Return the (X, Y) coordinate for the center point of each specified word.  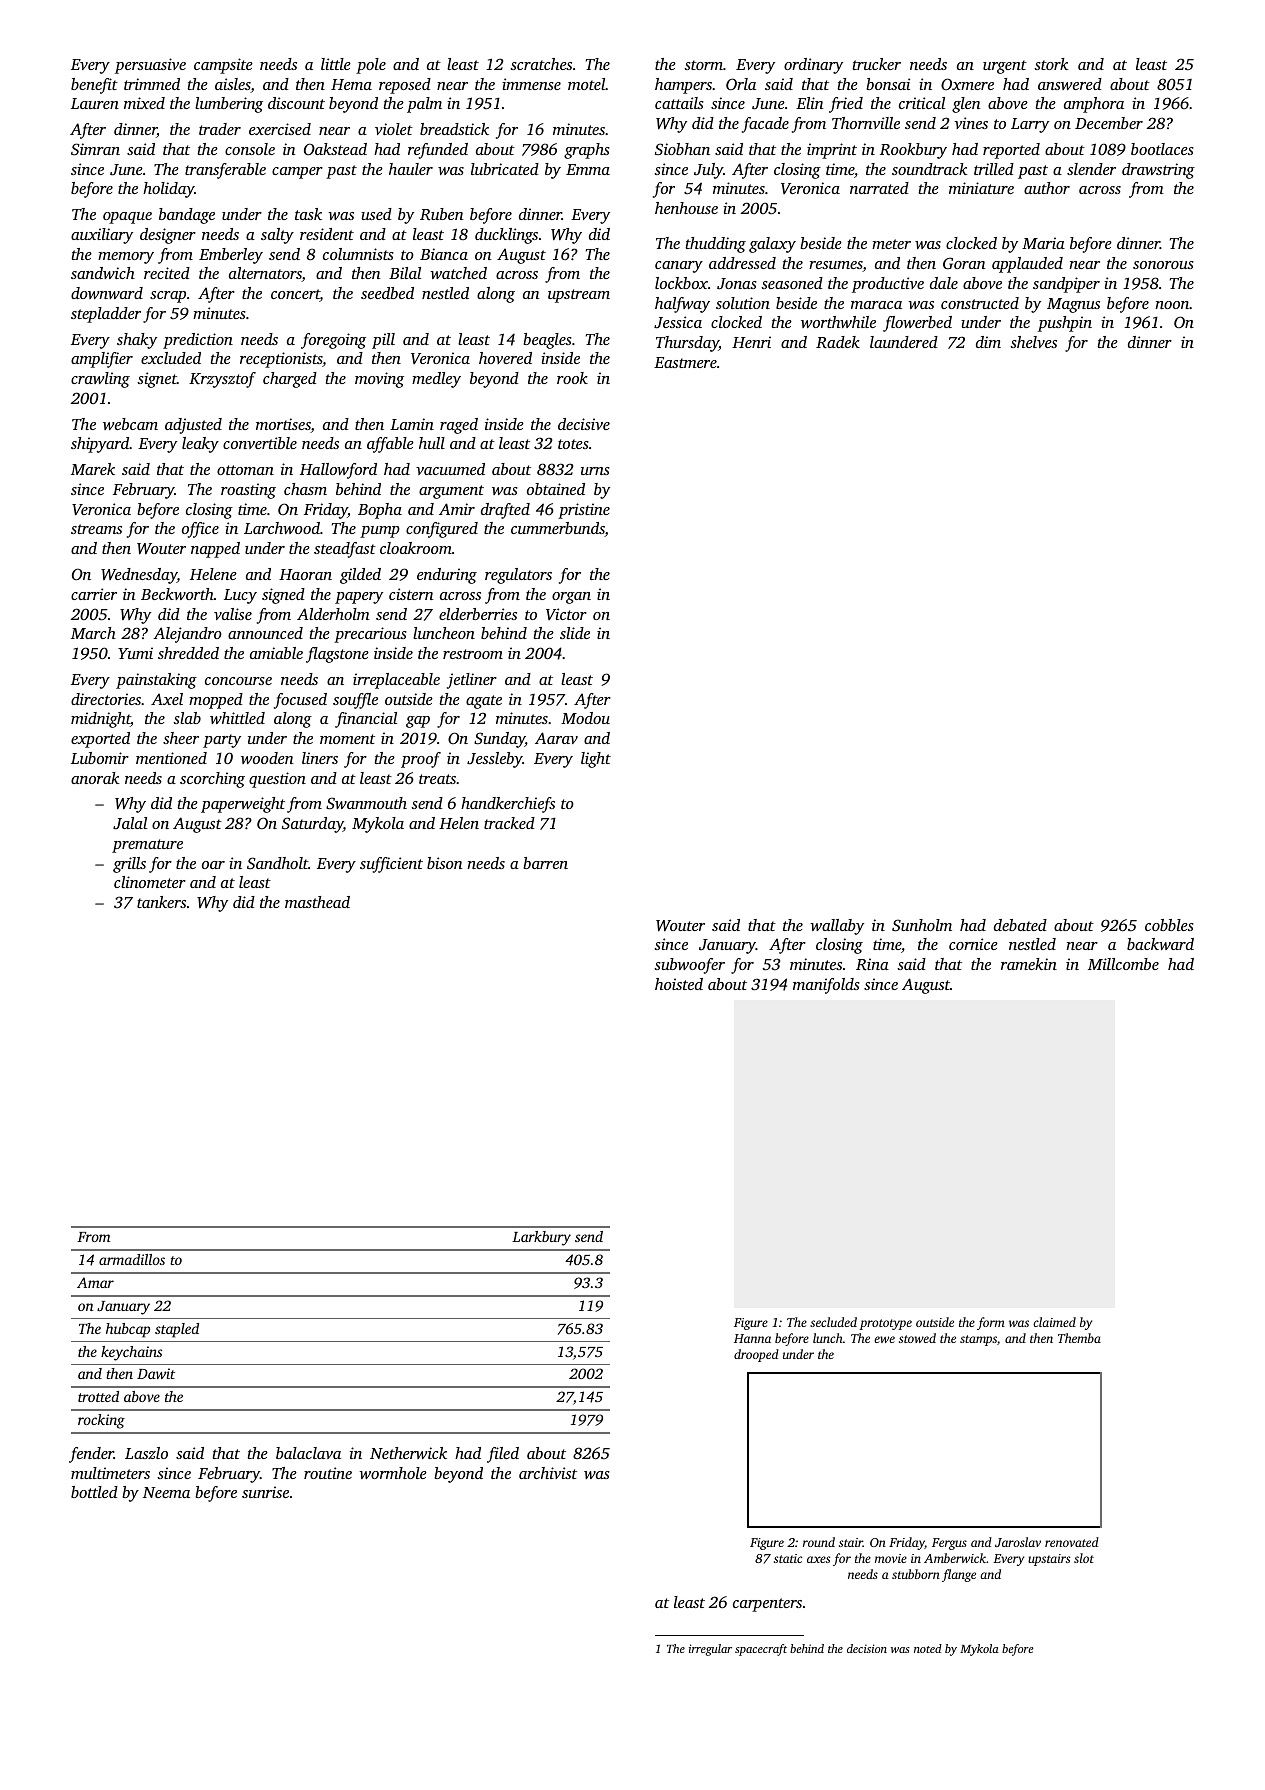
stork (1051, 64)
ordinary (813, 66)
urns (595, 471)
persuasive (150, 66)
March (93, 633)
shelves (1033, 342)
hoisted (679, 984)
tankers (161, 902)
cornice (973, 944)
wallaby (837, 927)
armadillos (132, 1259)
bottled (94, 1492)
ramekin (1029, 964)
